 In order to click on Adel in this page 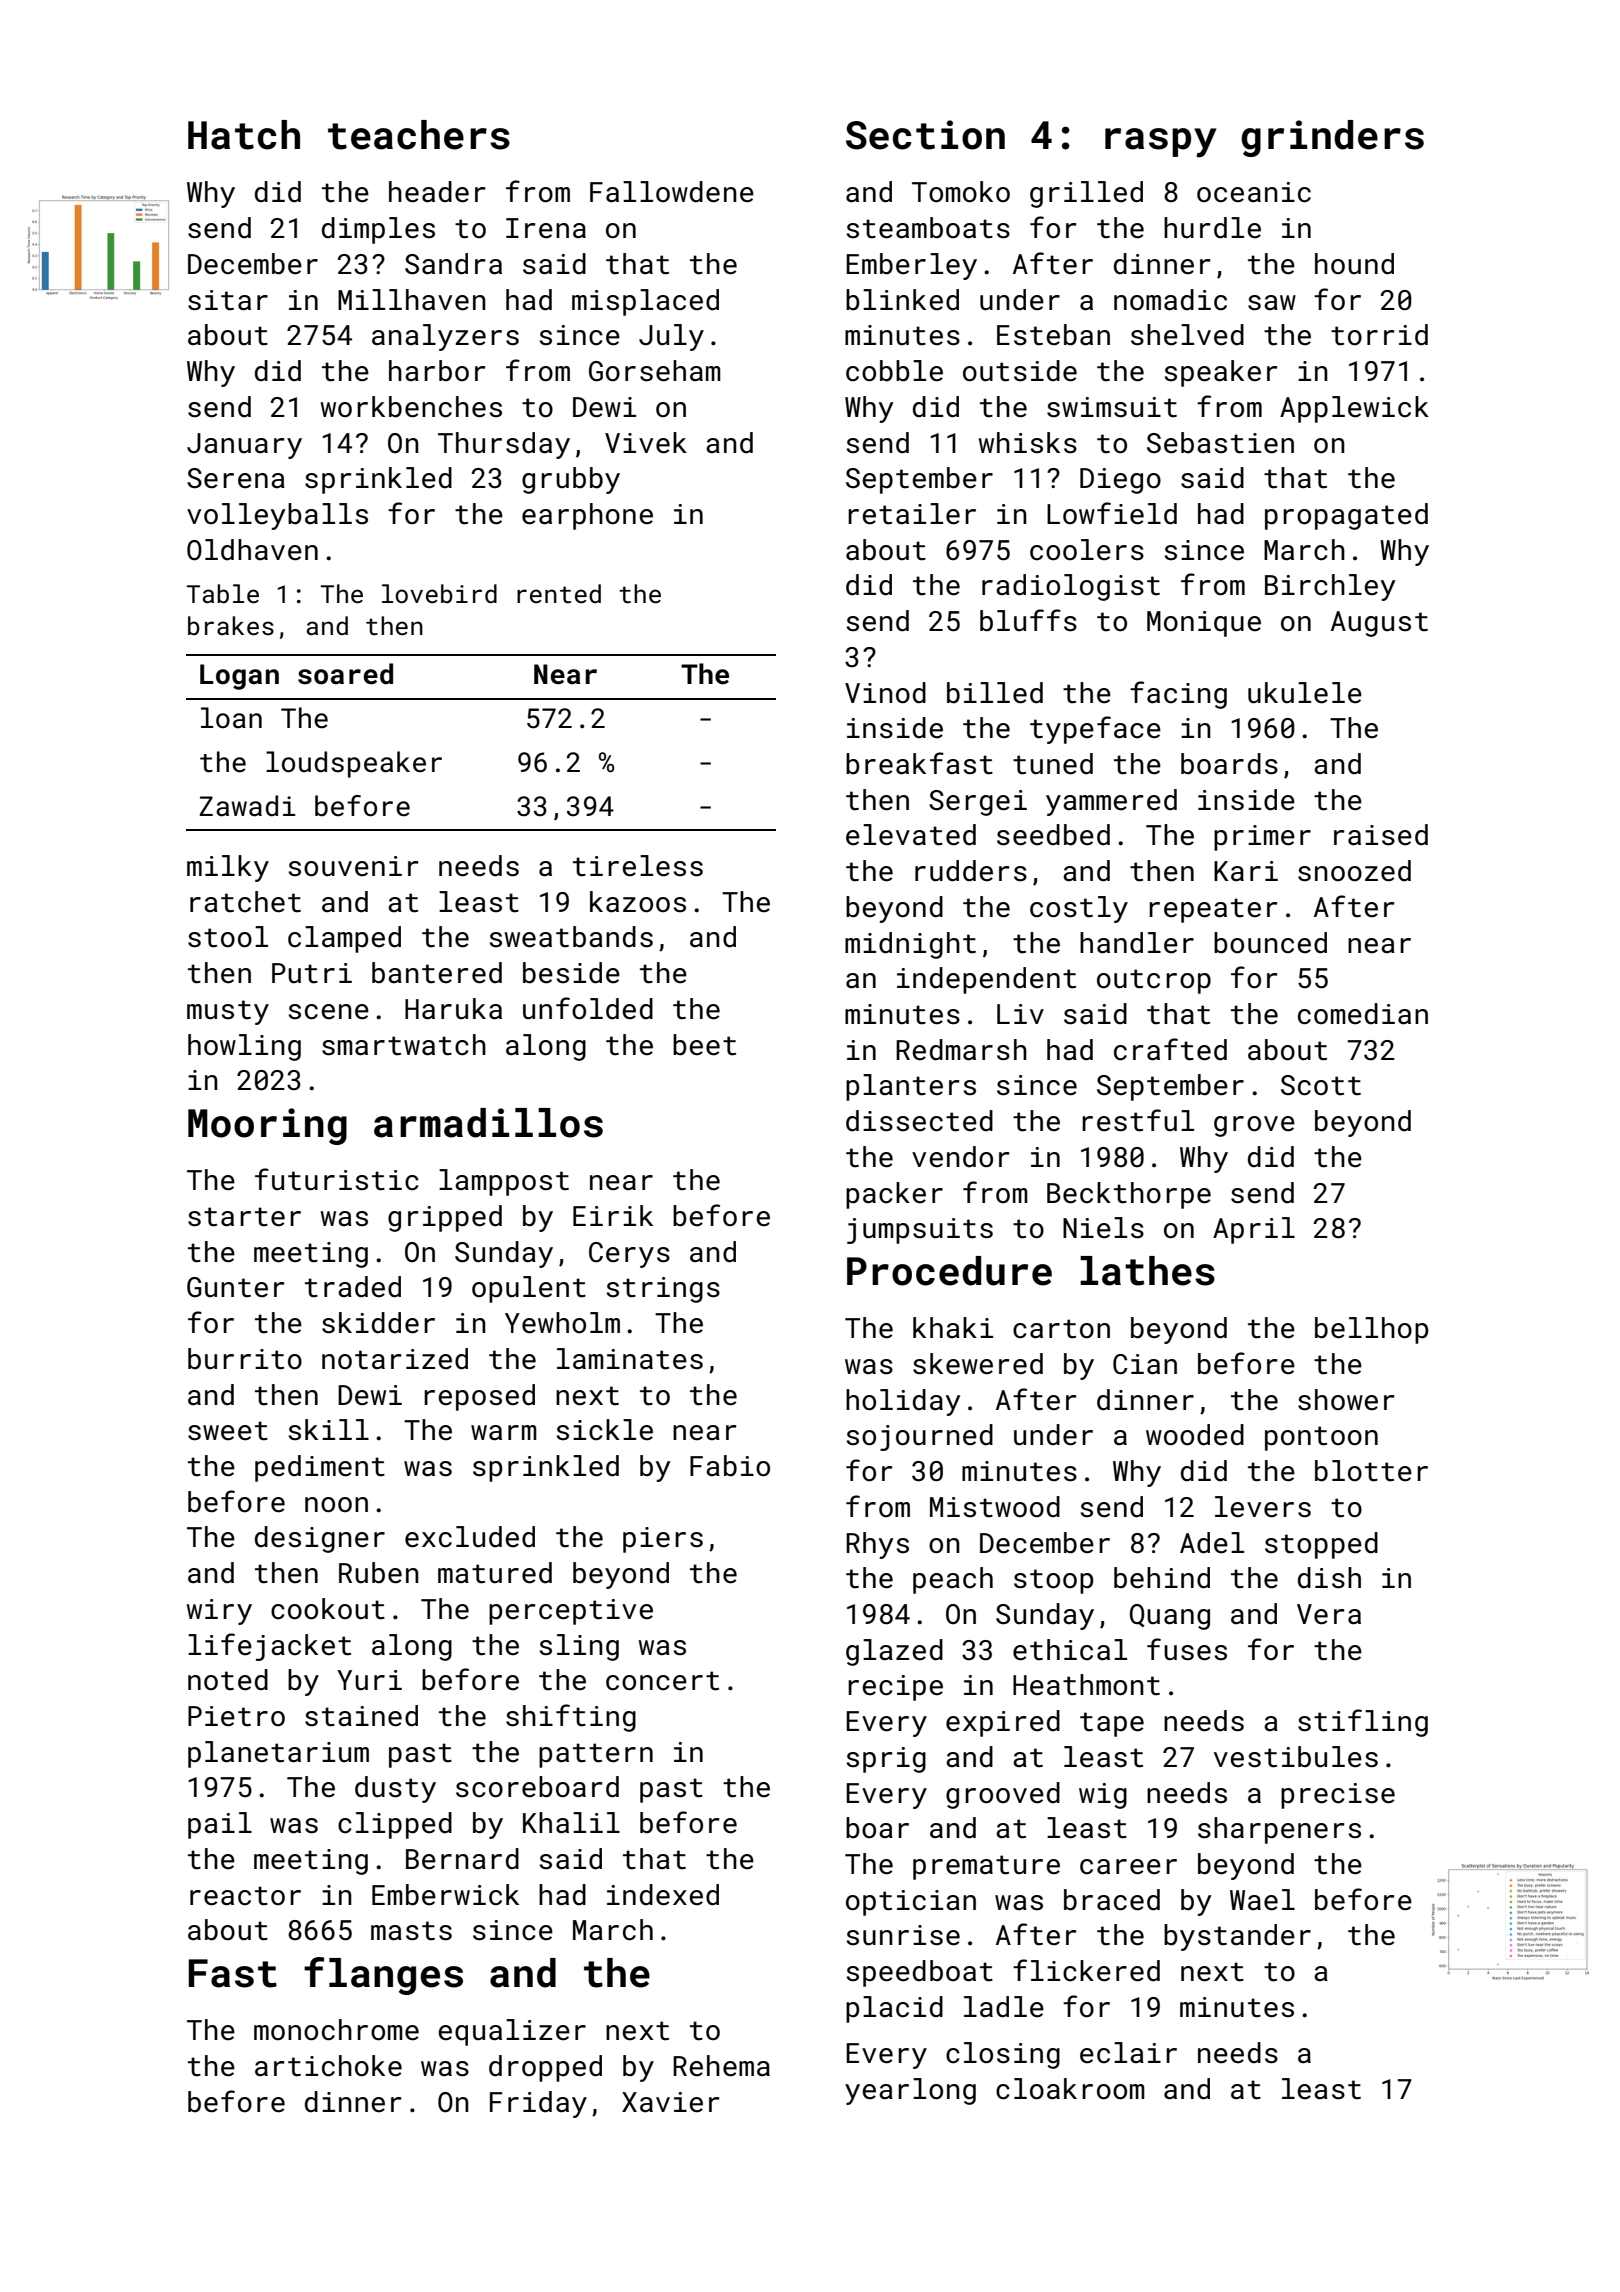, I will do `click(1212, 1543)`.
